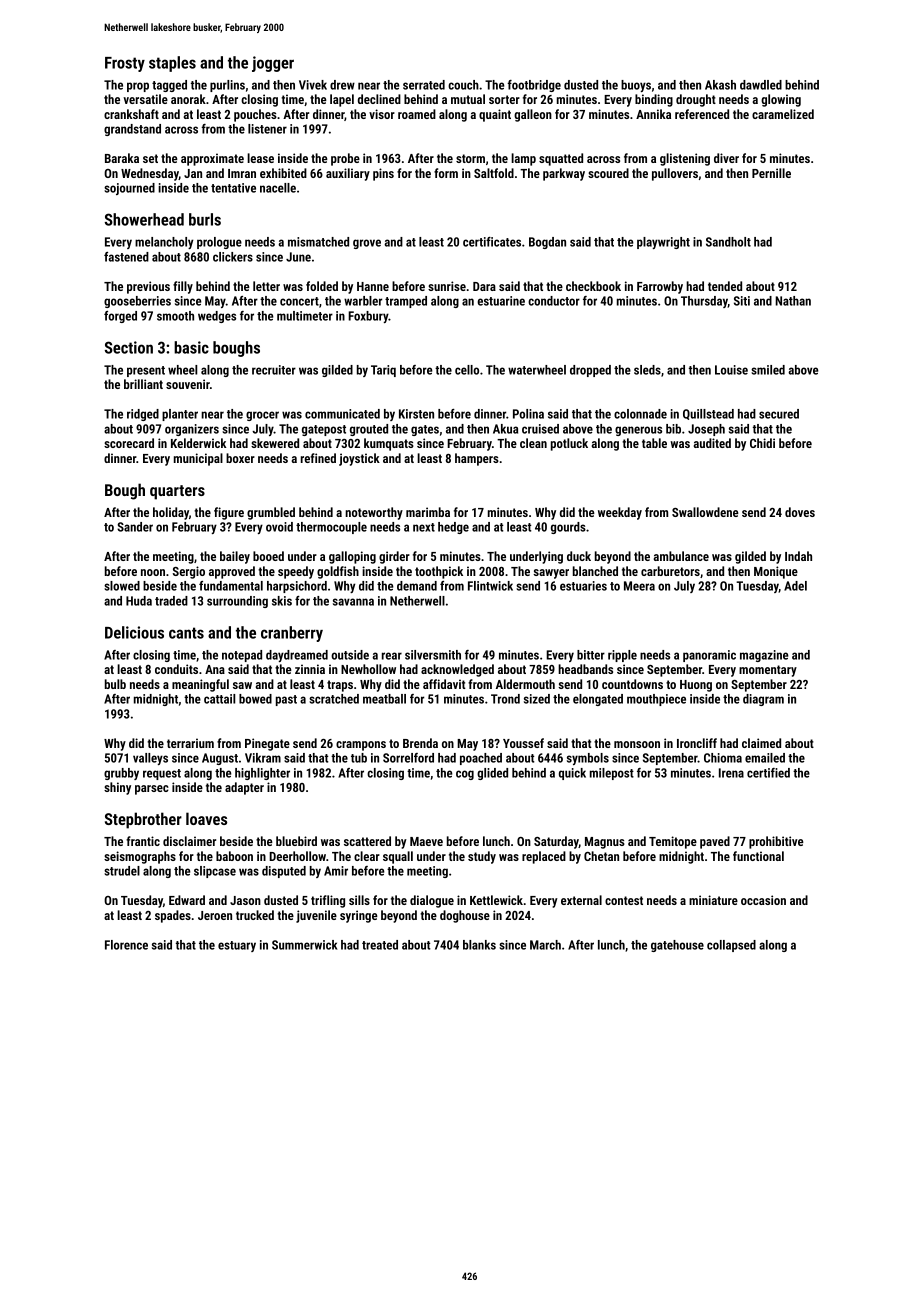 Image resolution: width=924 pixels, height=1308 pixels. What do you see at coordinates (380, 945) in the screenshot?
I see `treated` at bounding box center [380, 945].
